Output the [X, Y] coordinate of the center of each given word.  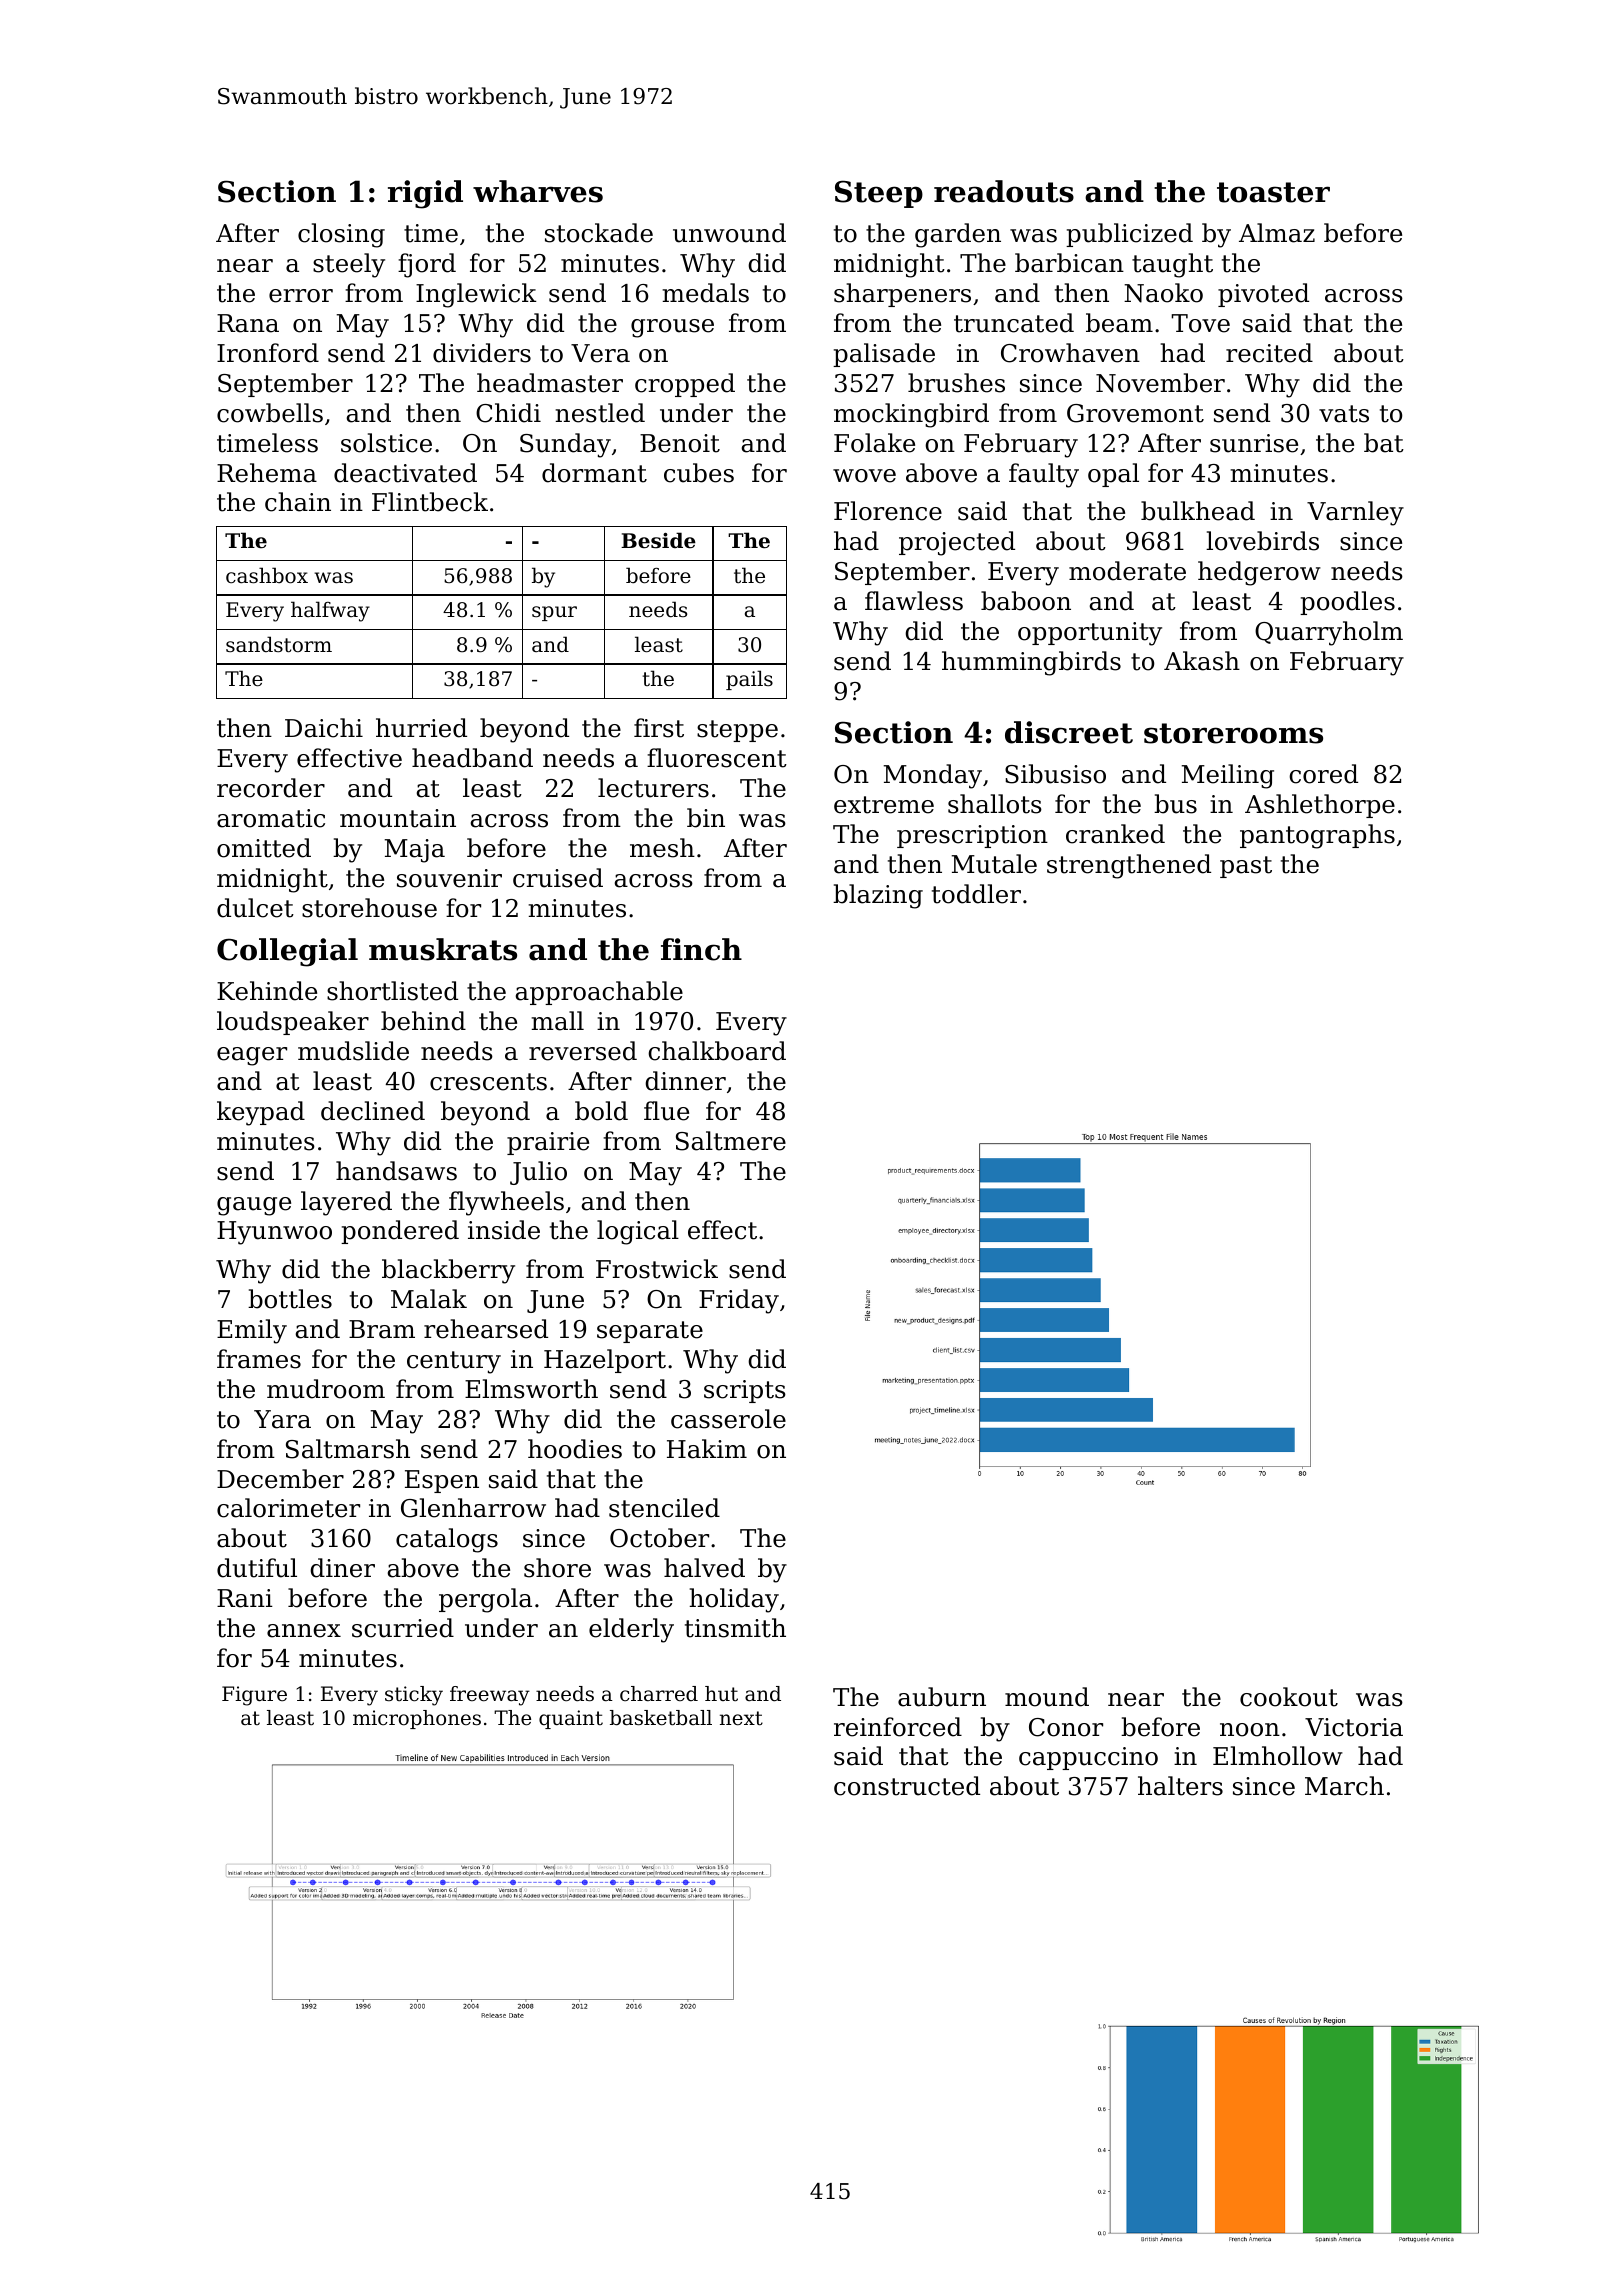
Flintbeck [430, 502]
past [1246, 867]
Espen [442, 1481]
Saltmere [731, 1141]
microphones [417, 1719]
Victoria [1354, 1727]
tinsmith [735, 1628]
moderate [1127, 571]
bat [1384, 443]
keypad [261, 1113]
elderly [631, 1630]
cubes [699, 473]
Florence [888, 511]
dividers [482, 353]
